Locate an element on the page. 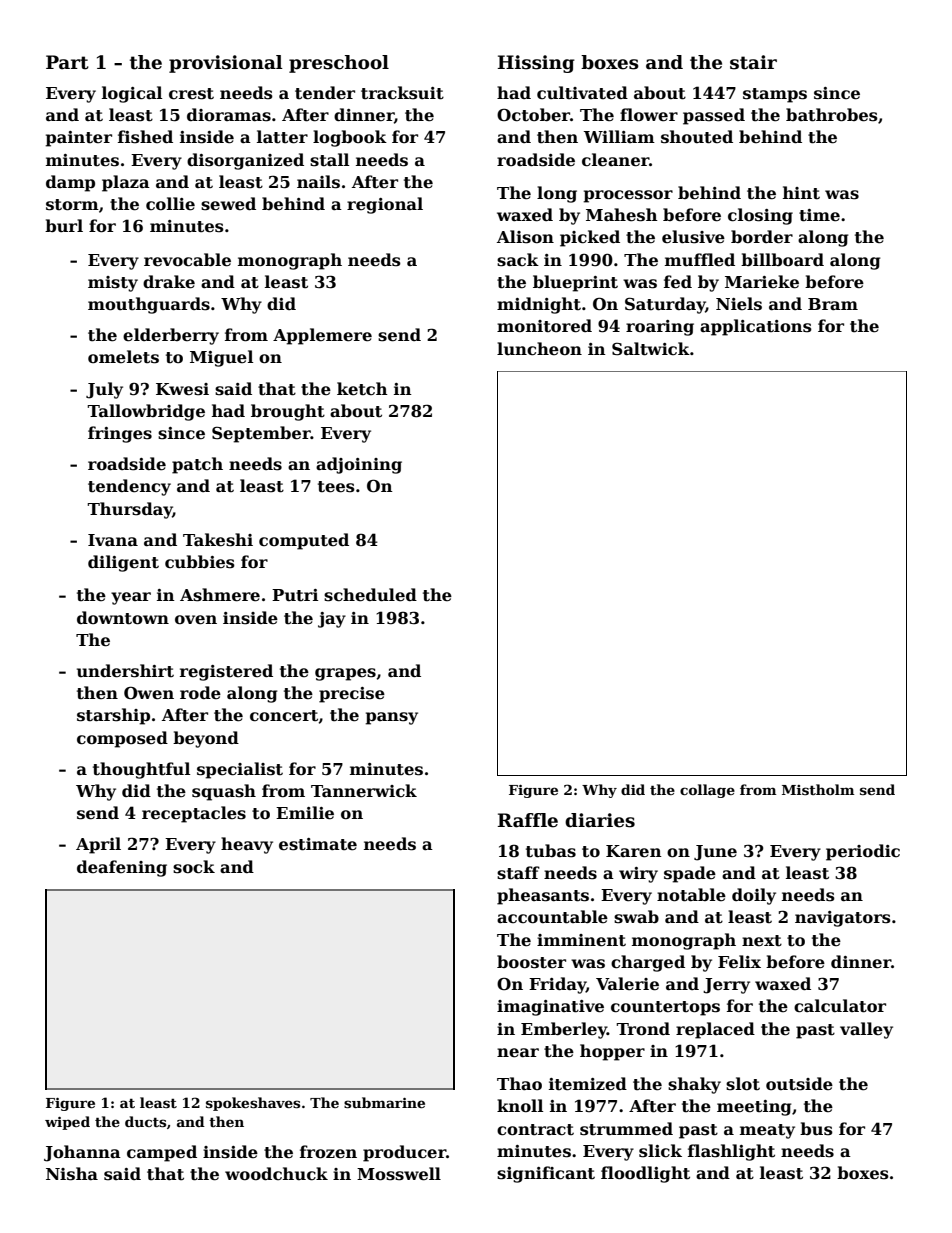 The image size is (952, 1233). jay is located at coordinates (332, 620).
